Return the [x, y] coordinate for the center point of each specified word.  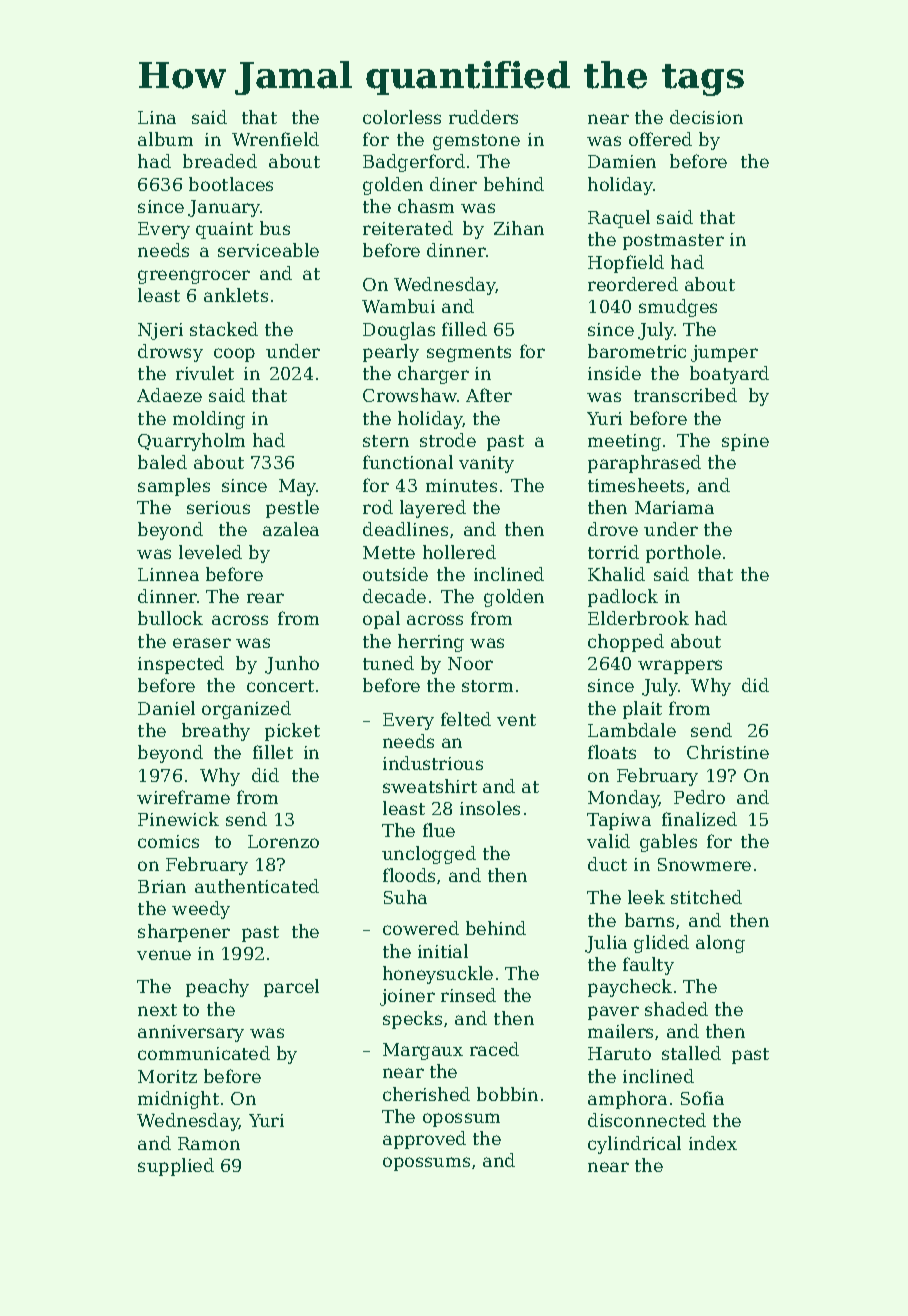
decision [706, 117]
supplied [176, 1167]
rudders [483, 117]
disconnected [647, 1120]
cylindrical [634, 1145]
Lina [157, 117]
